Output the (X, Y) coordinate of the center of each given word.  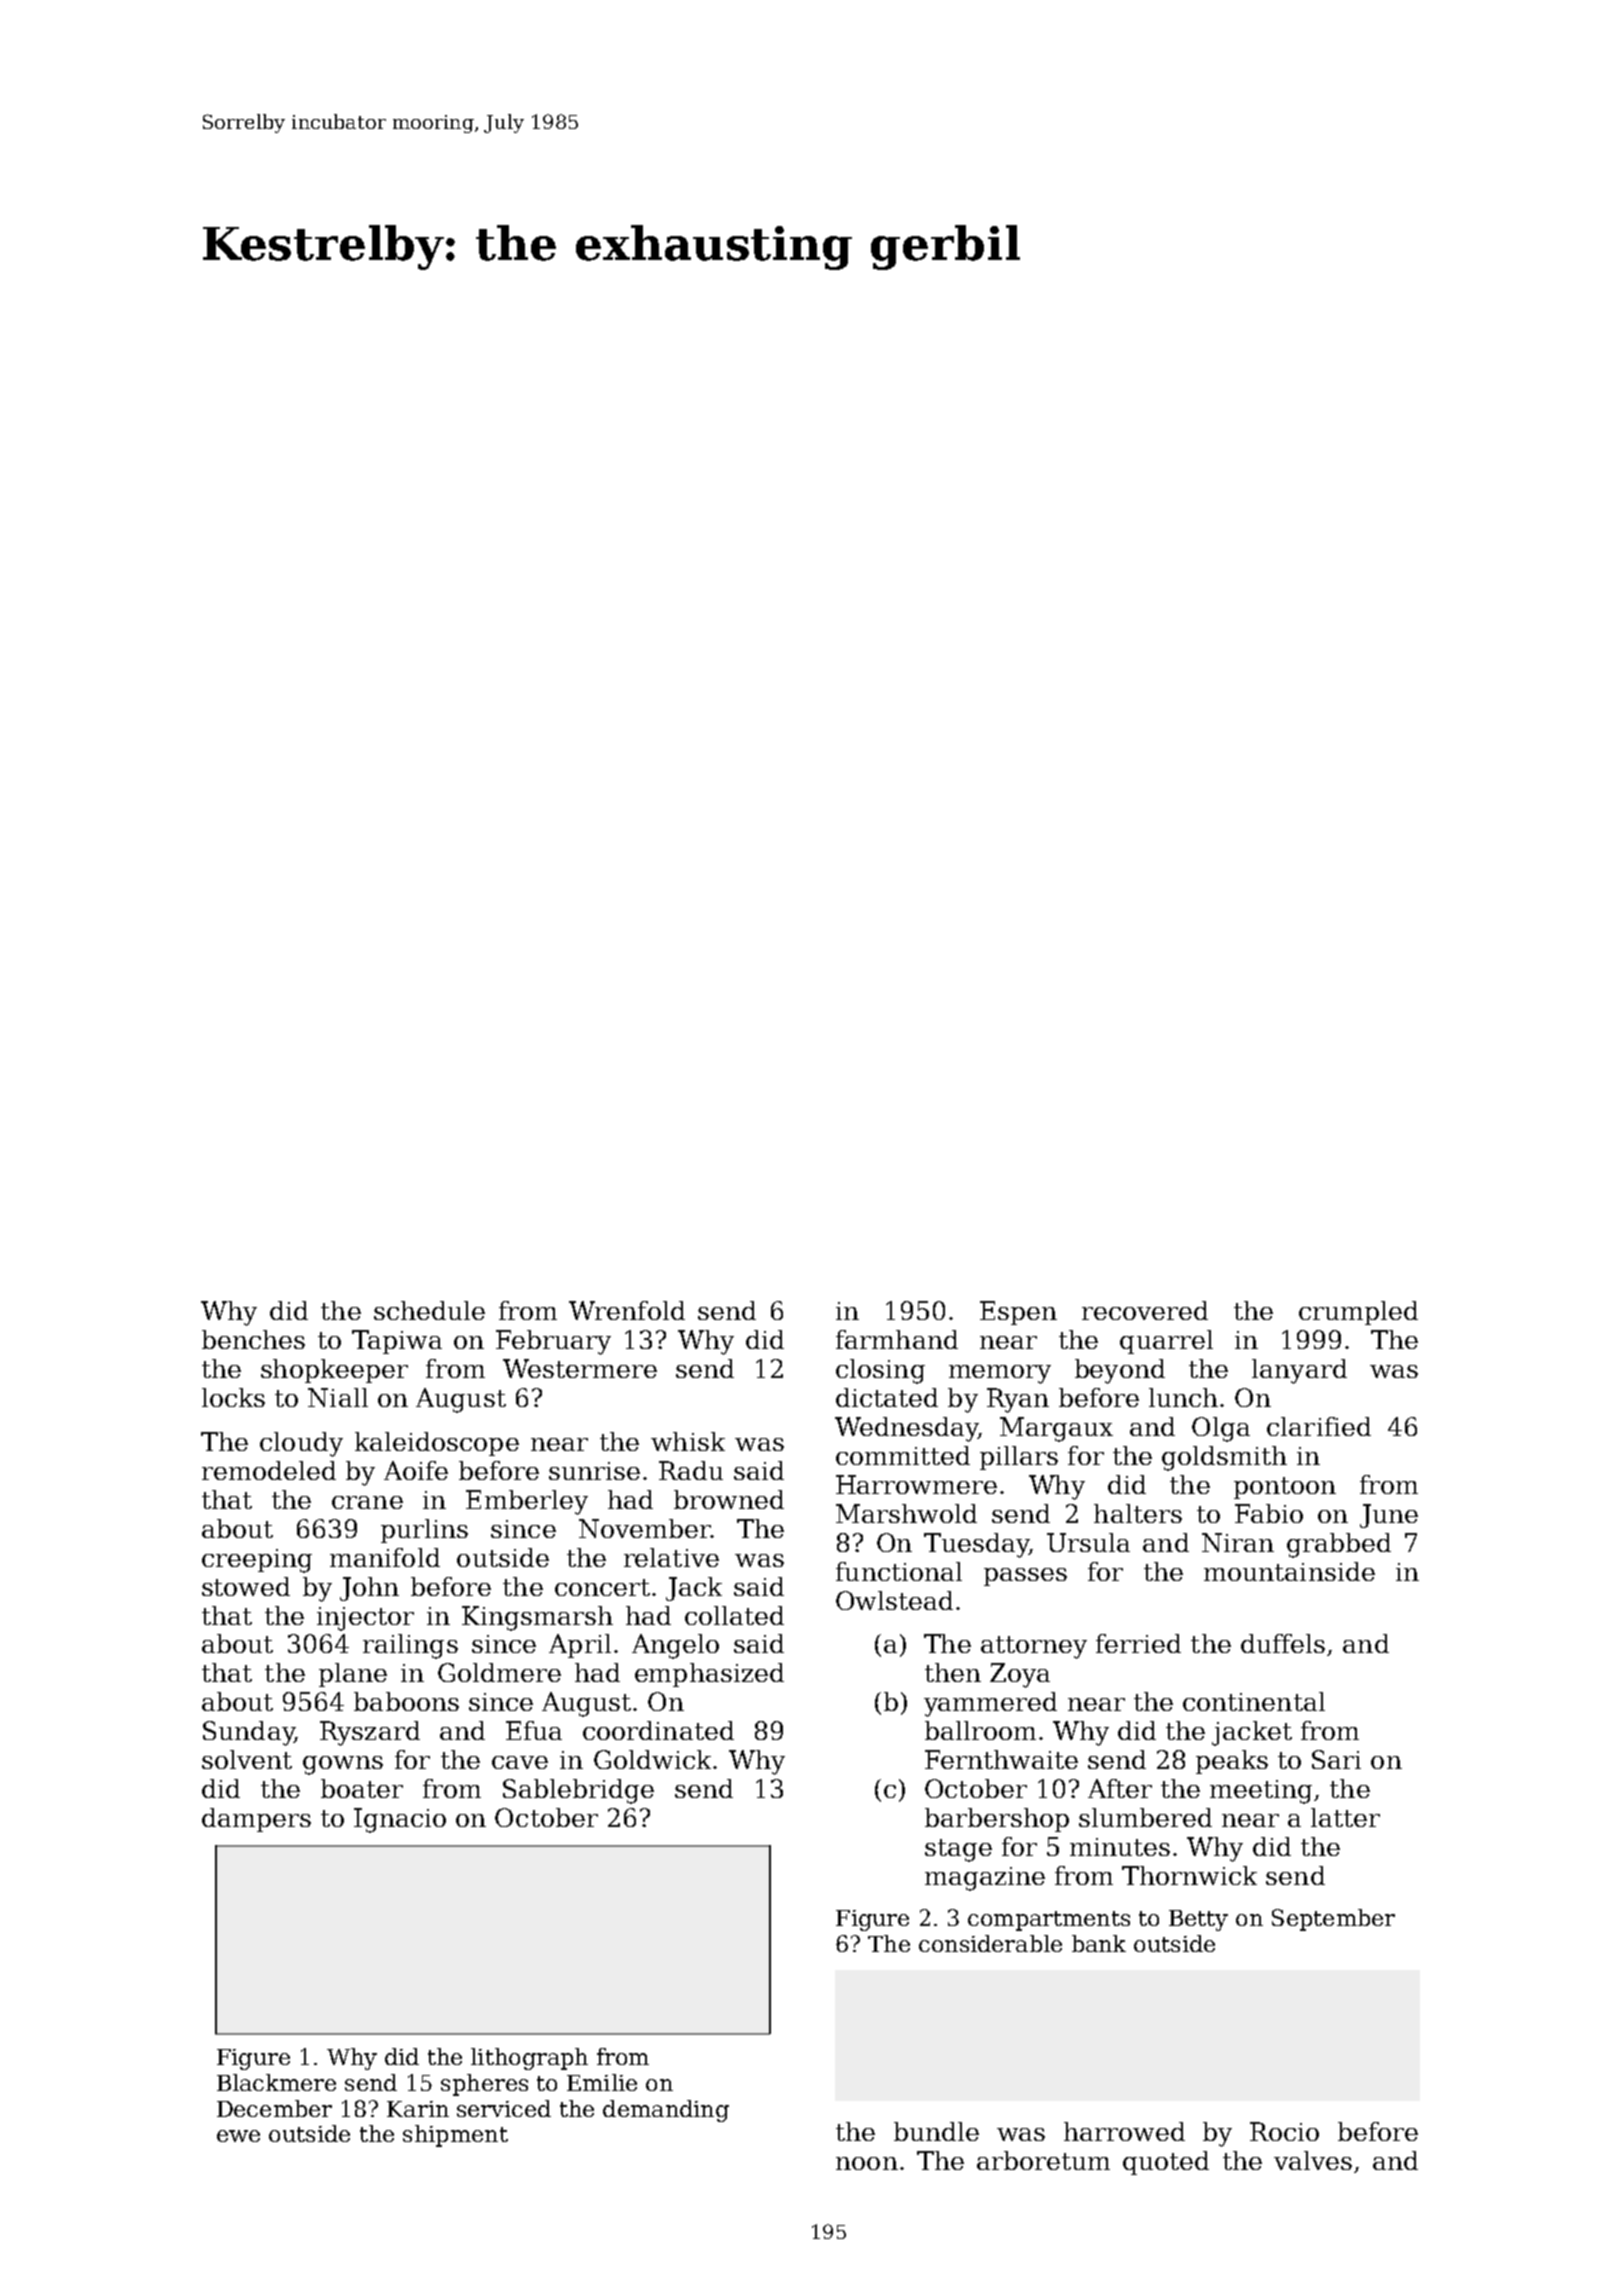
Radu (691, 1470)
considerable (990, 1943)
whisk (688, 1441)
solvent (247, 1759)
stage (958, 1850)
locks (233, 1397)
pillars (1019, 1458)
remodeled (269, 1470)
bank (1099, 1943)
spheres (484, 2085)
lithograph (529, 2059)
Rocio (1284, 2131)
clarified (1319, 1426)
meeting (1261, 1792)
